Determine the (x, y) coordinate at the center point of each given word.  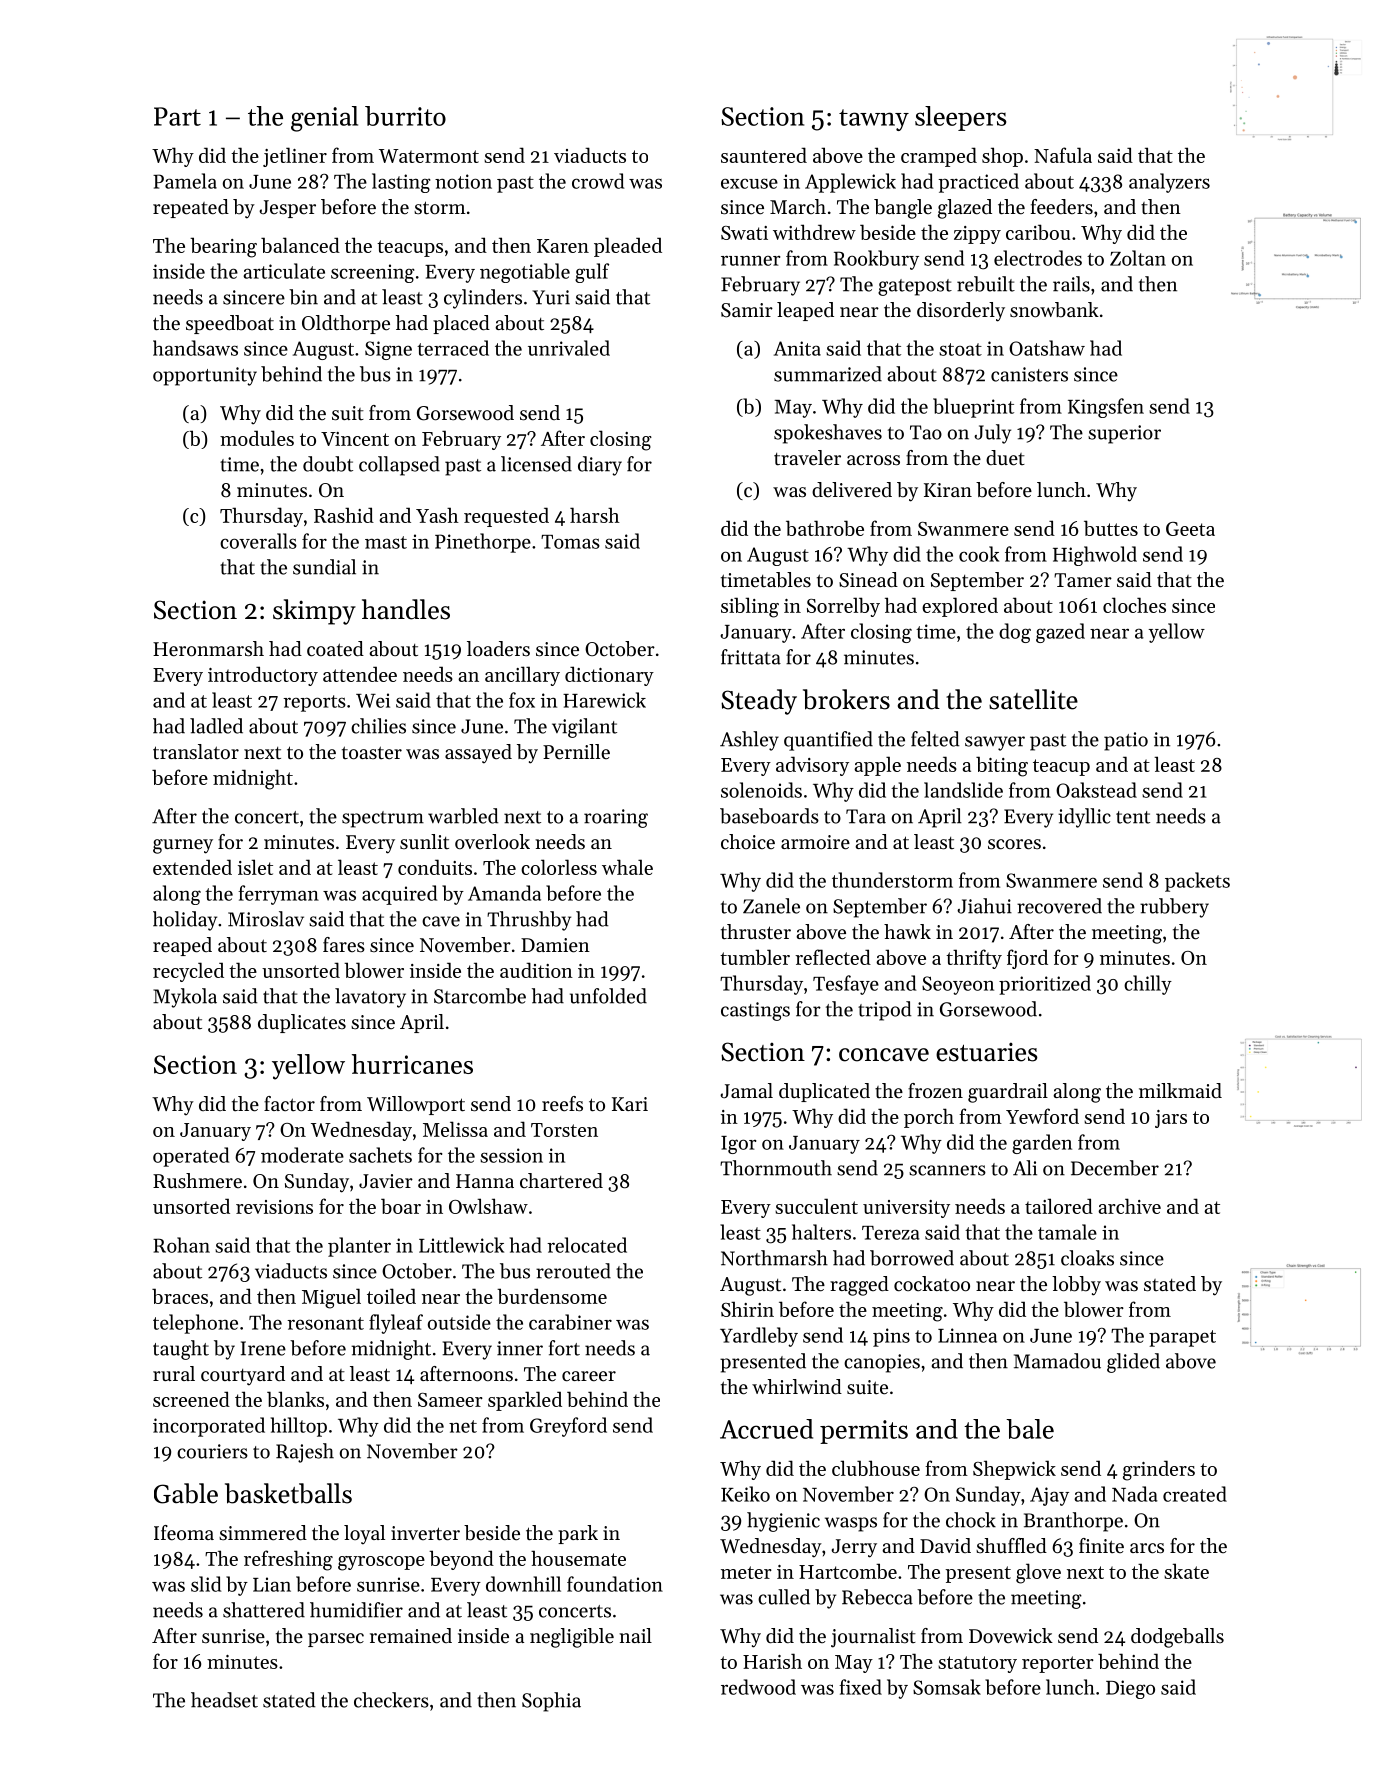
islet (255, 867)
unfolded (608, 996)
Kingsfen (1106, 408)
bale (1030, 1429)
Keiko (745, 1494)
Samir (747, 310)
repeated (191, 208)
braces (180, 1296)
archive (1129, 1206)
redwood (758, 1687)
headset (224, 1700)
